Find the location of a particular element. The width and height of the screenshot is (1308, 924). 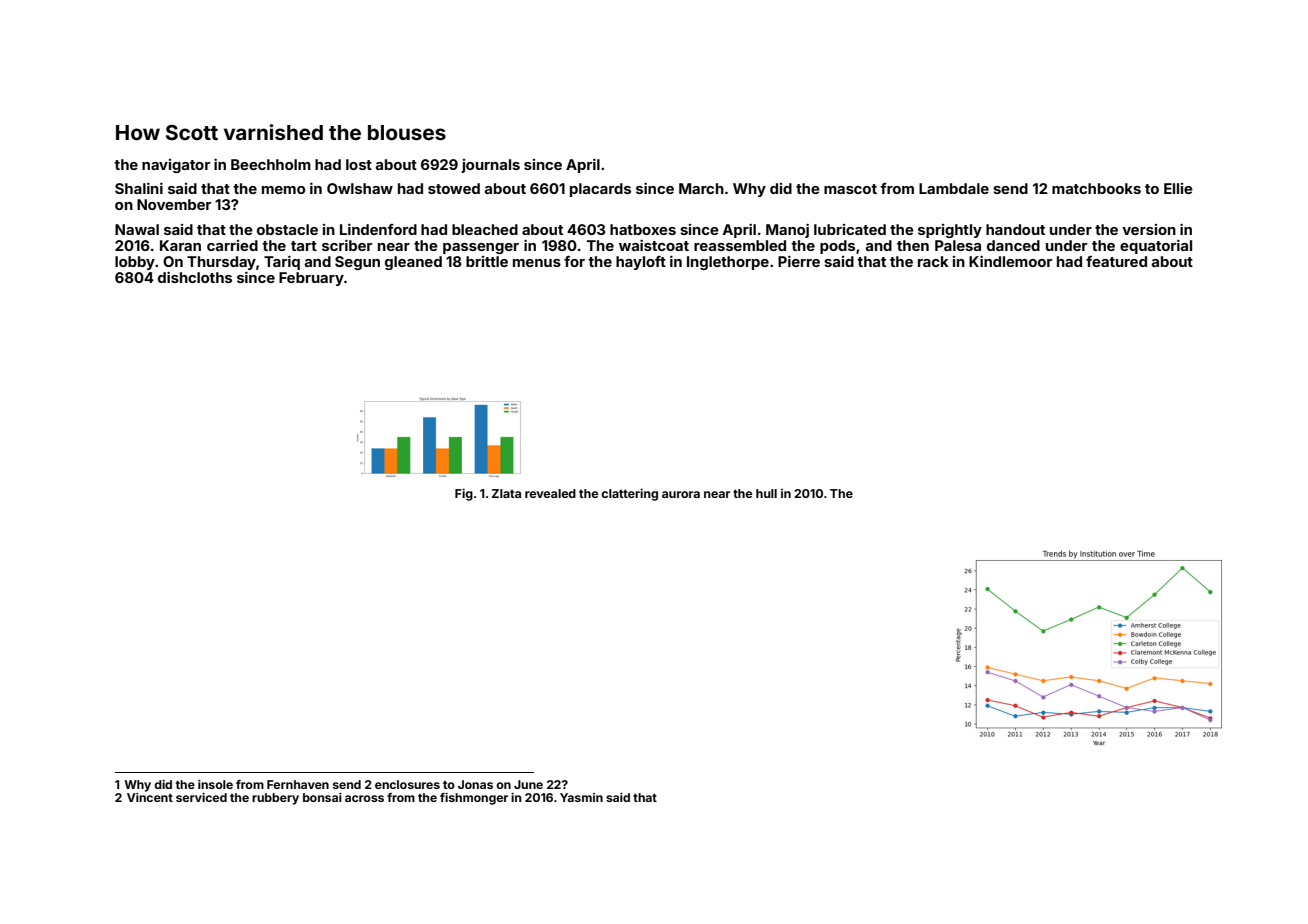

journals is located at coordinates (490, 166).
